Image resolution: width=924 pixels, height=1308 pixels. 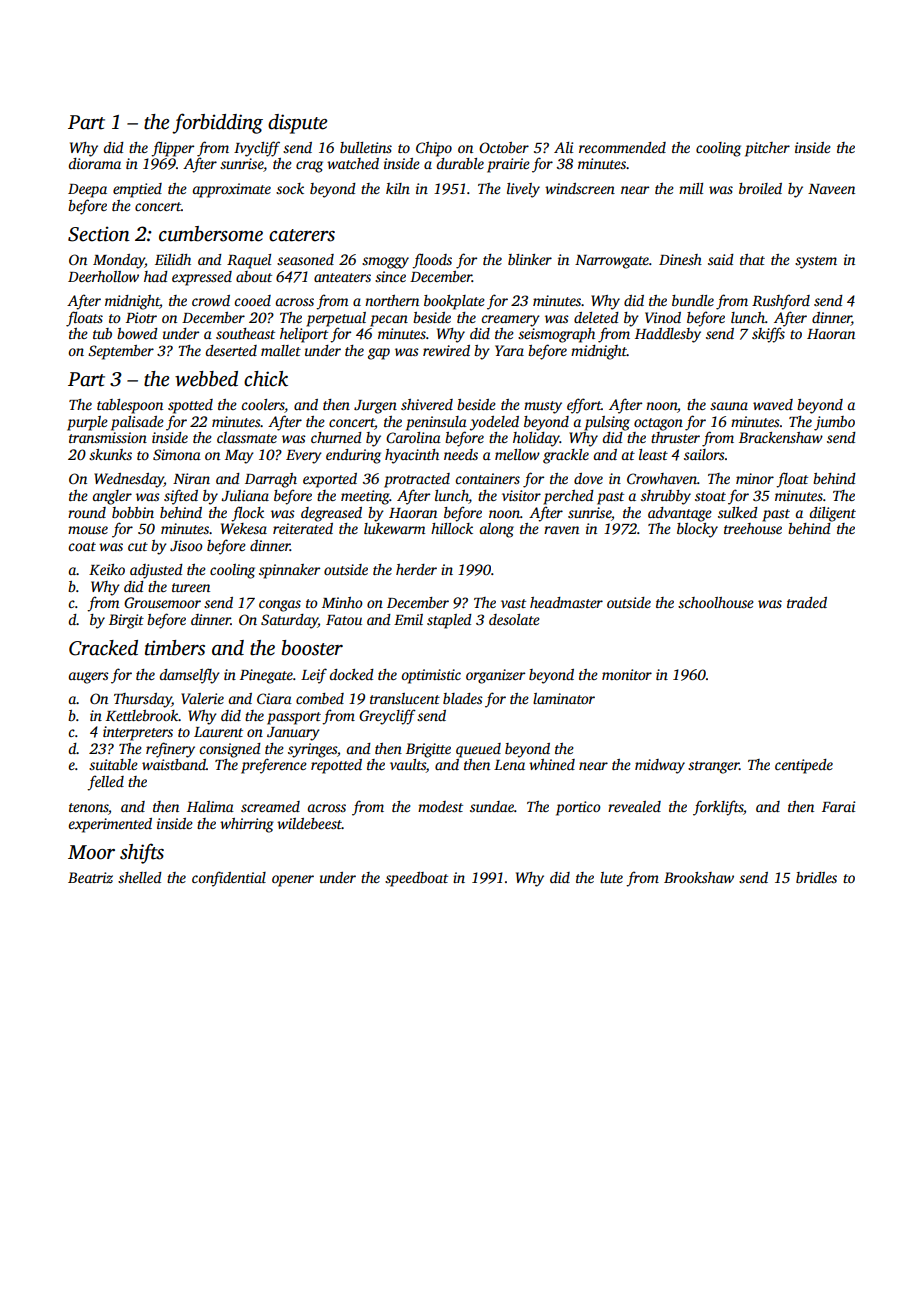 I want to click on confidential, so click(x=229, y=879).
